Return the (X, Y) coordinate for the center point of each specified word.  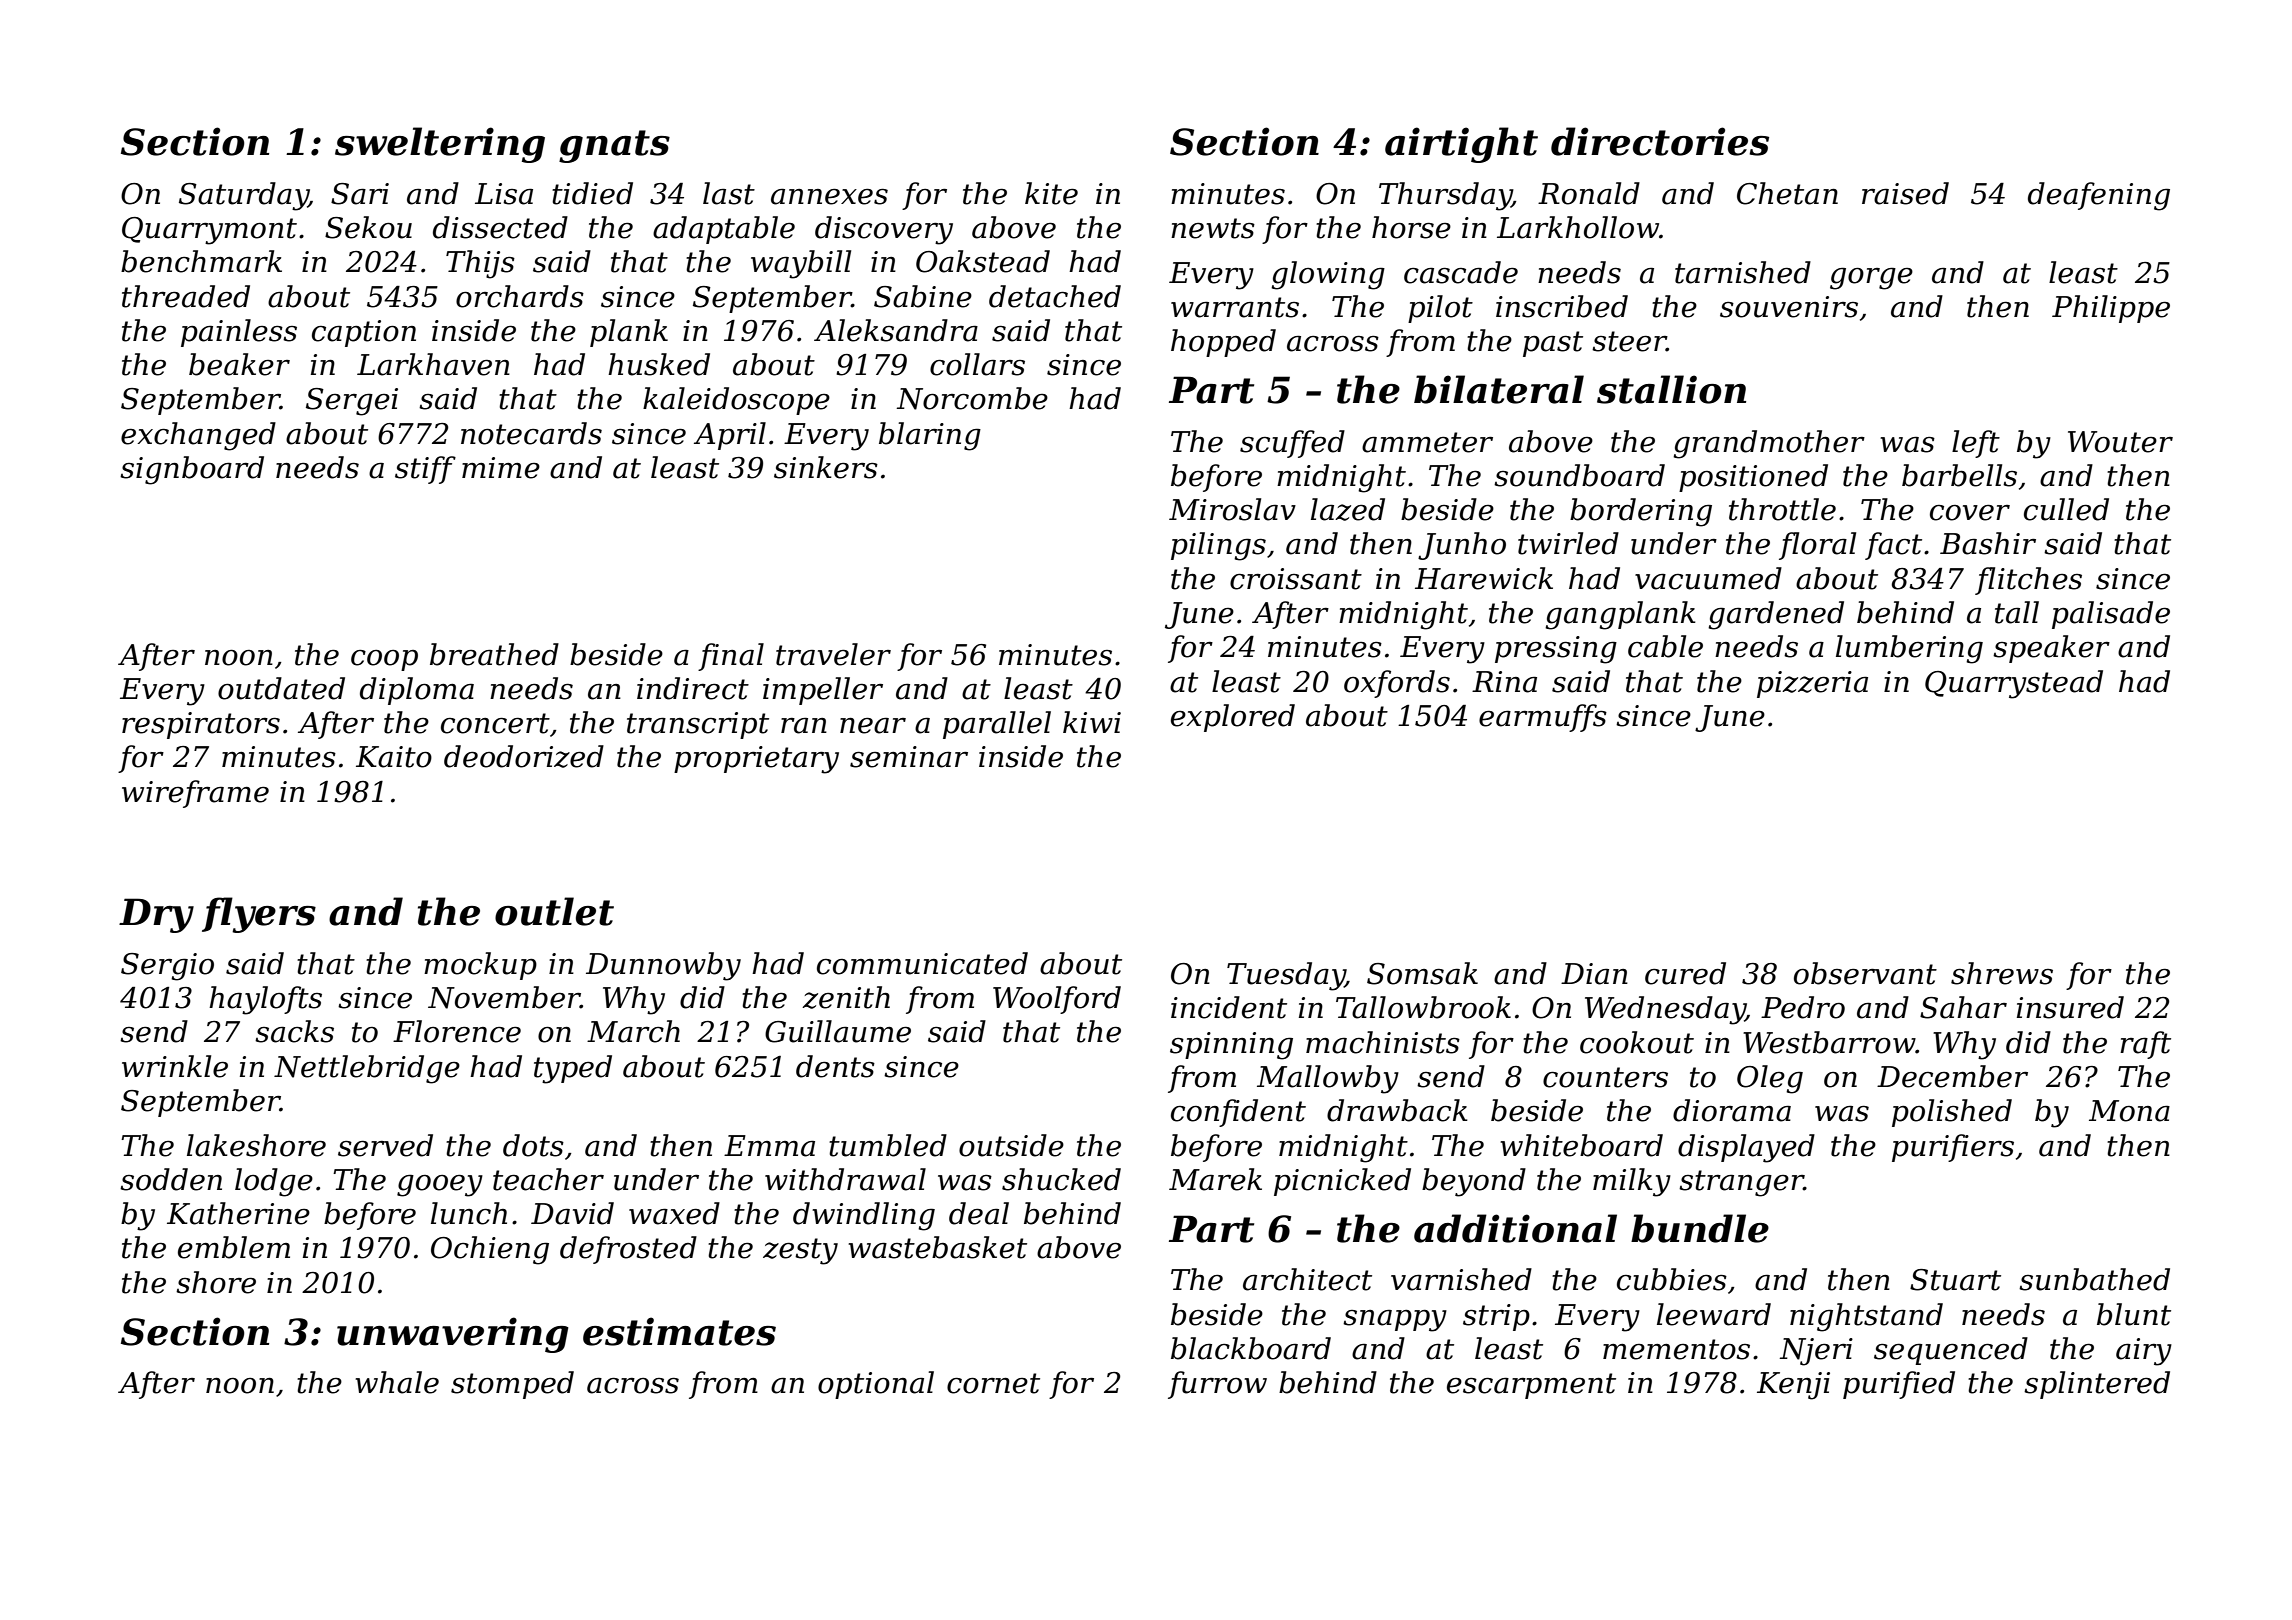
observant (1865, 973)
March (633, 1031)
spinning (1231, 1046)
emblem (234, 1247)
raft (2145, 1045)
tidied (592, 193)
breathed (494, 654)
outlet (554, 911)
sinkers (826, 467)
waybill (801, 264)
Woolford (1057, 1000)
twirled (1568, 543)
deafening (2099, 196)
